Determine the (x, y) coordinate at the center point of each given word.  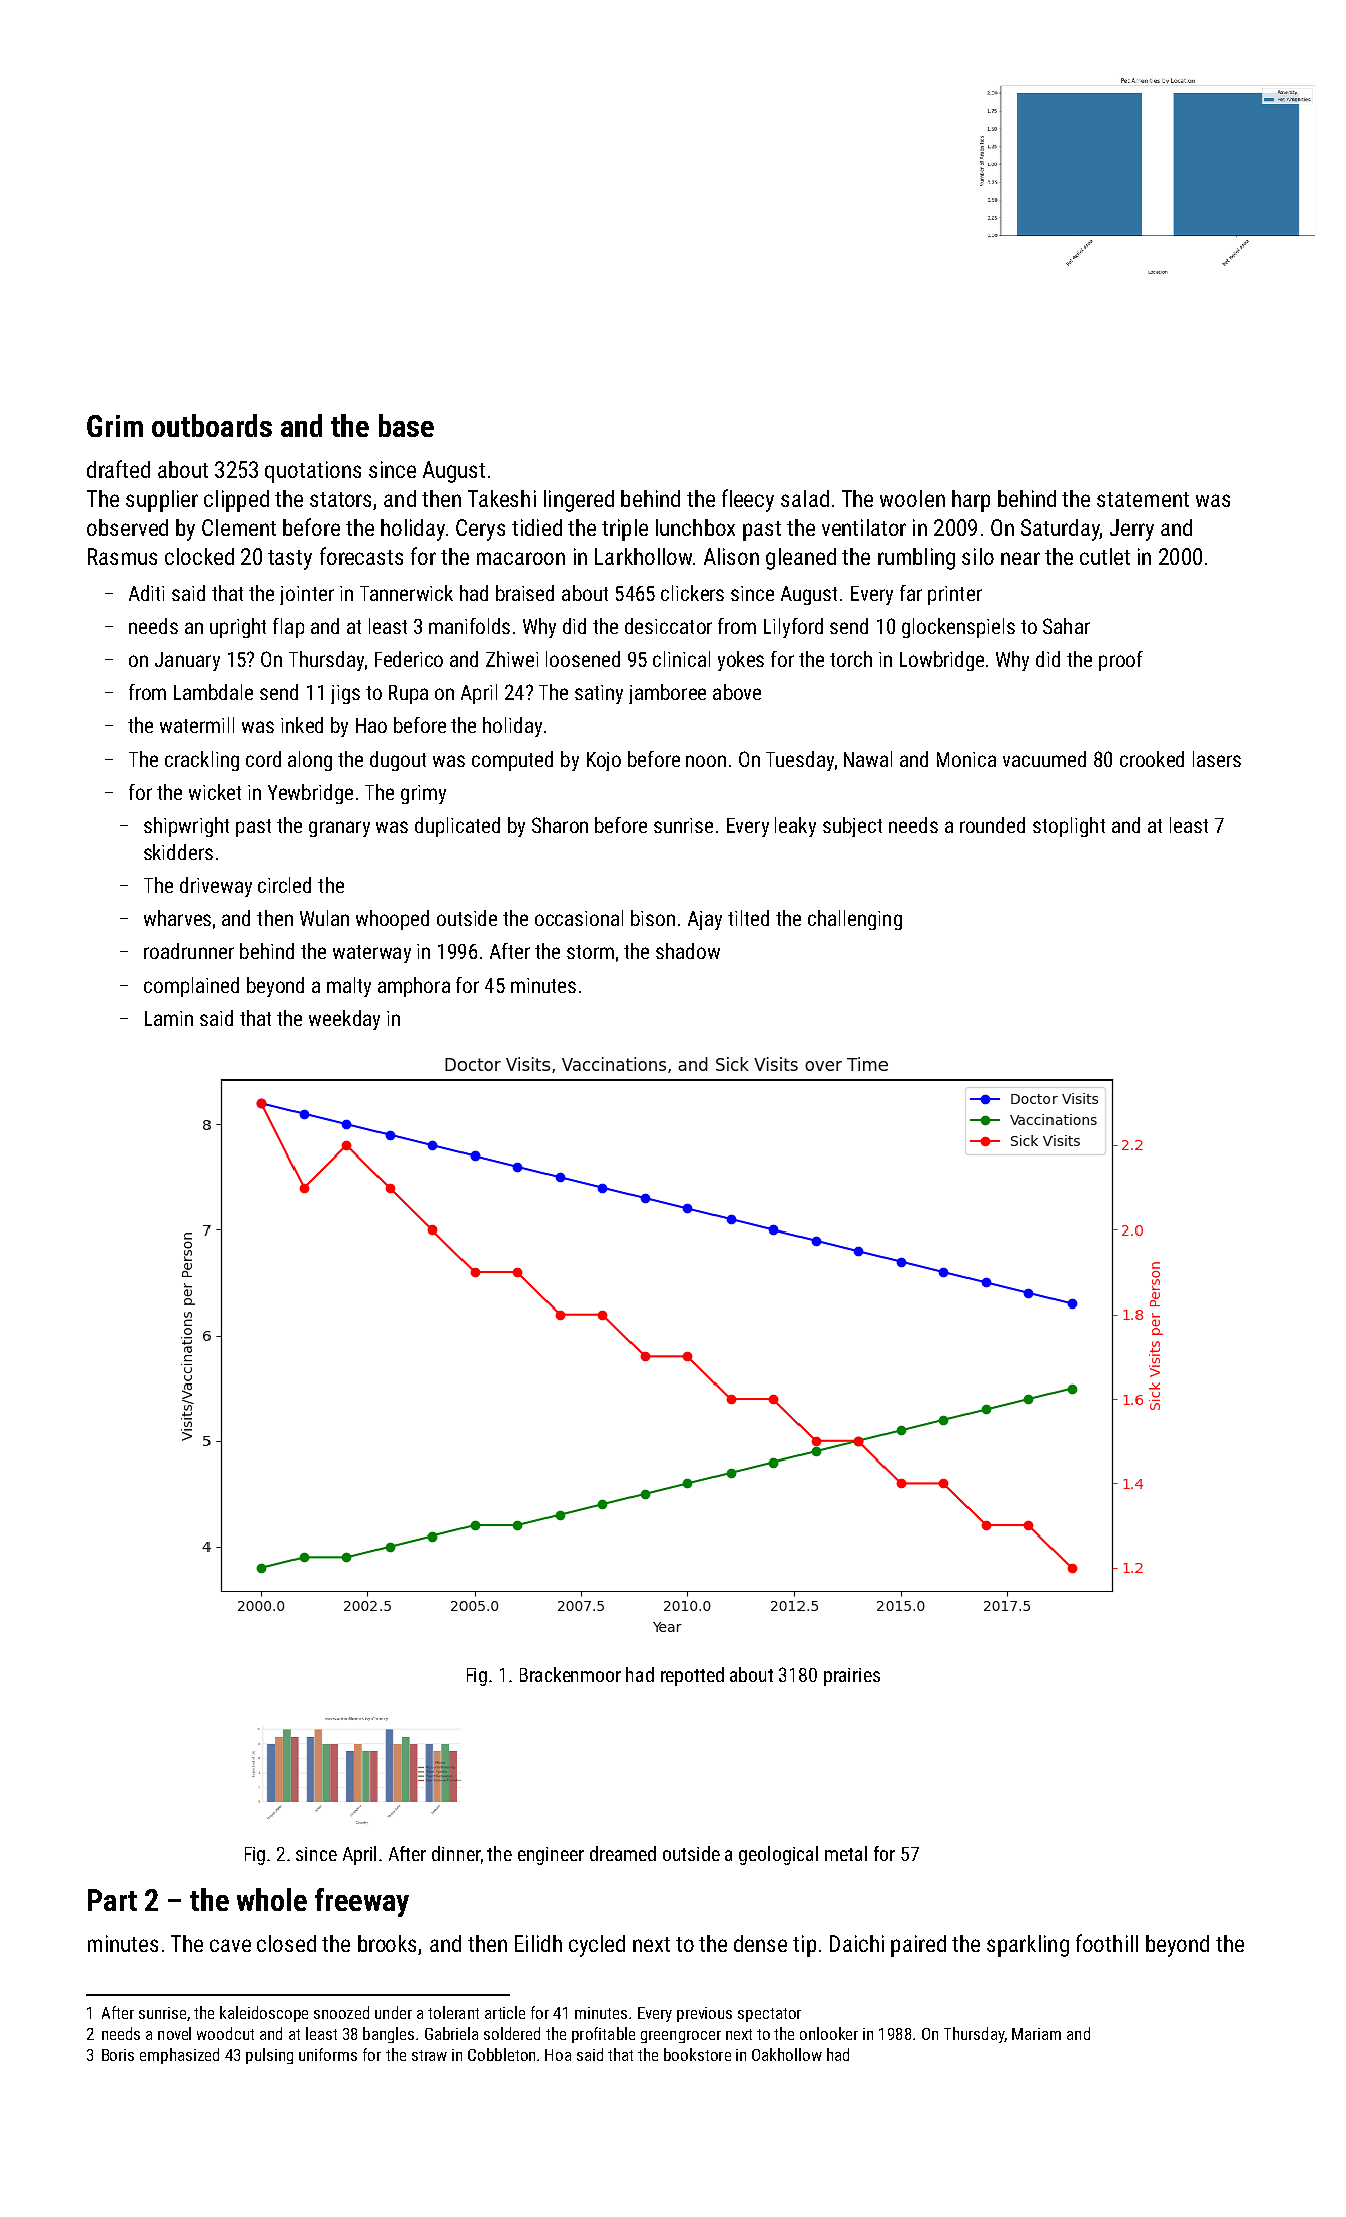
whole (272, 1899)
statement (1143, 499)
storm (590, 952)
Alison (731, 556)
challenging (855, 920)
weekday (344, 1020)
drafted (118, 469)
